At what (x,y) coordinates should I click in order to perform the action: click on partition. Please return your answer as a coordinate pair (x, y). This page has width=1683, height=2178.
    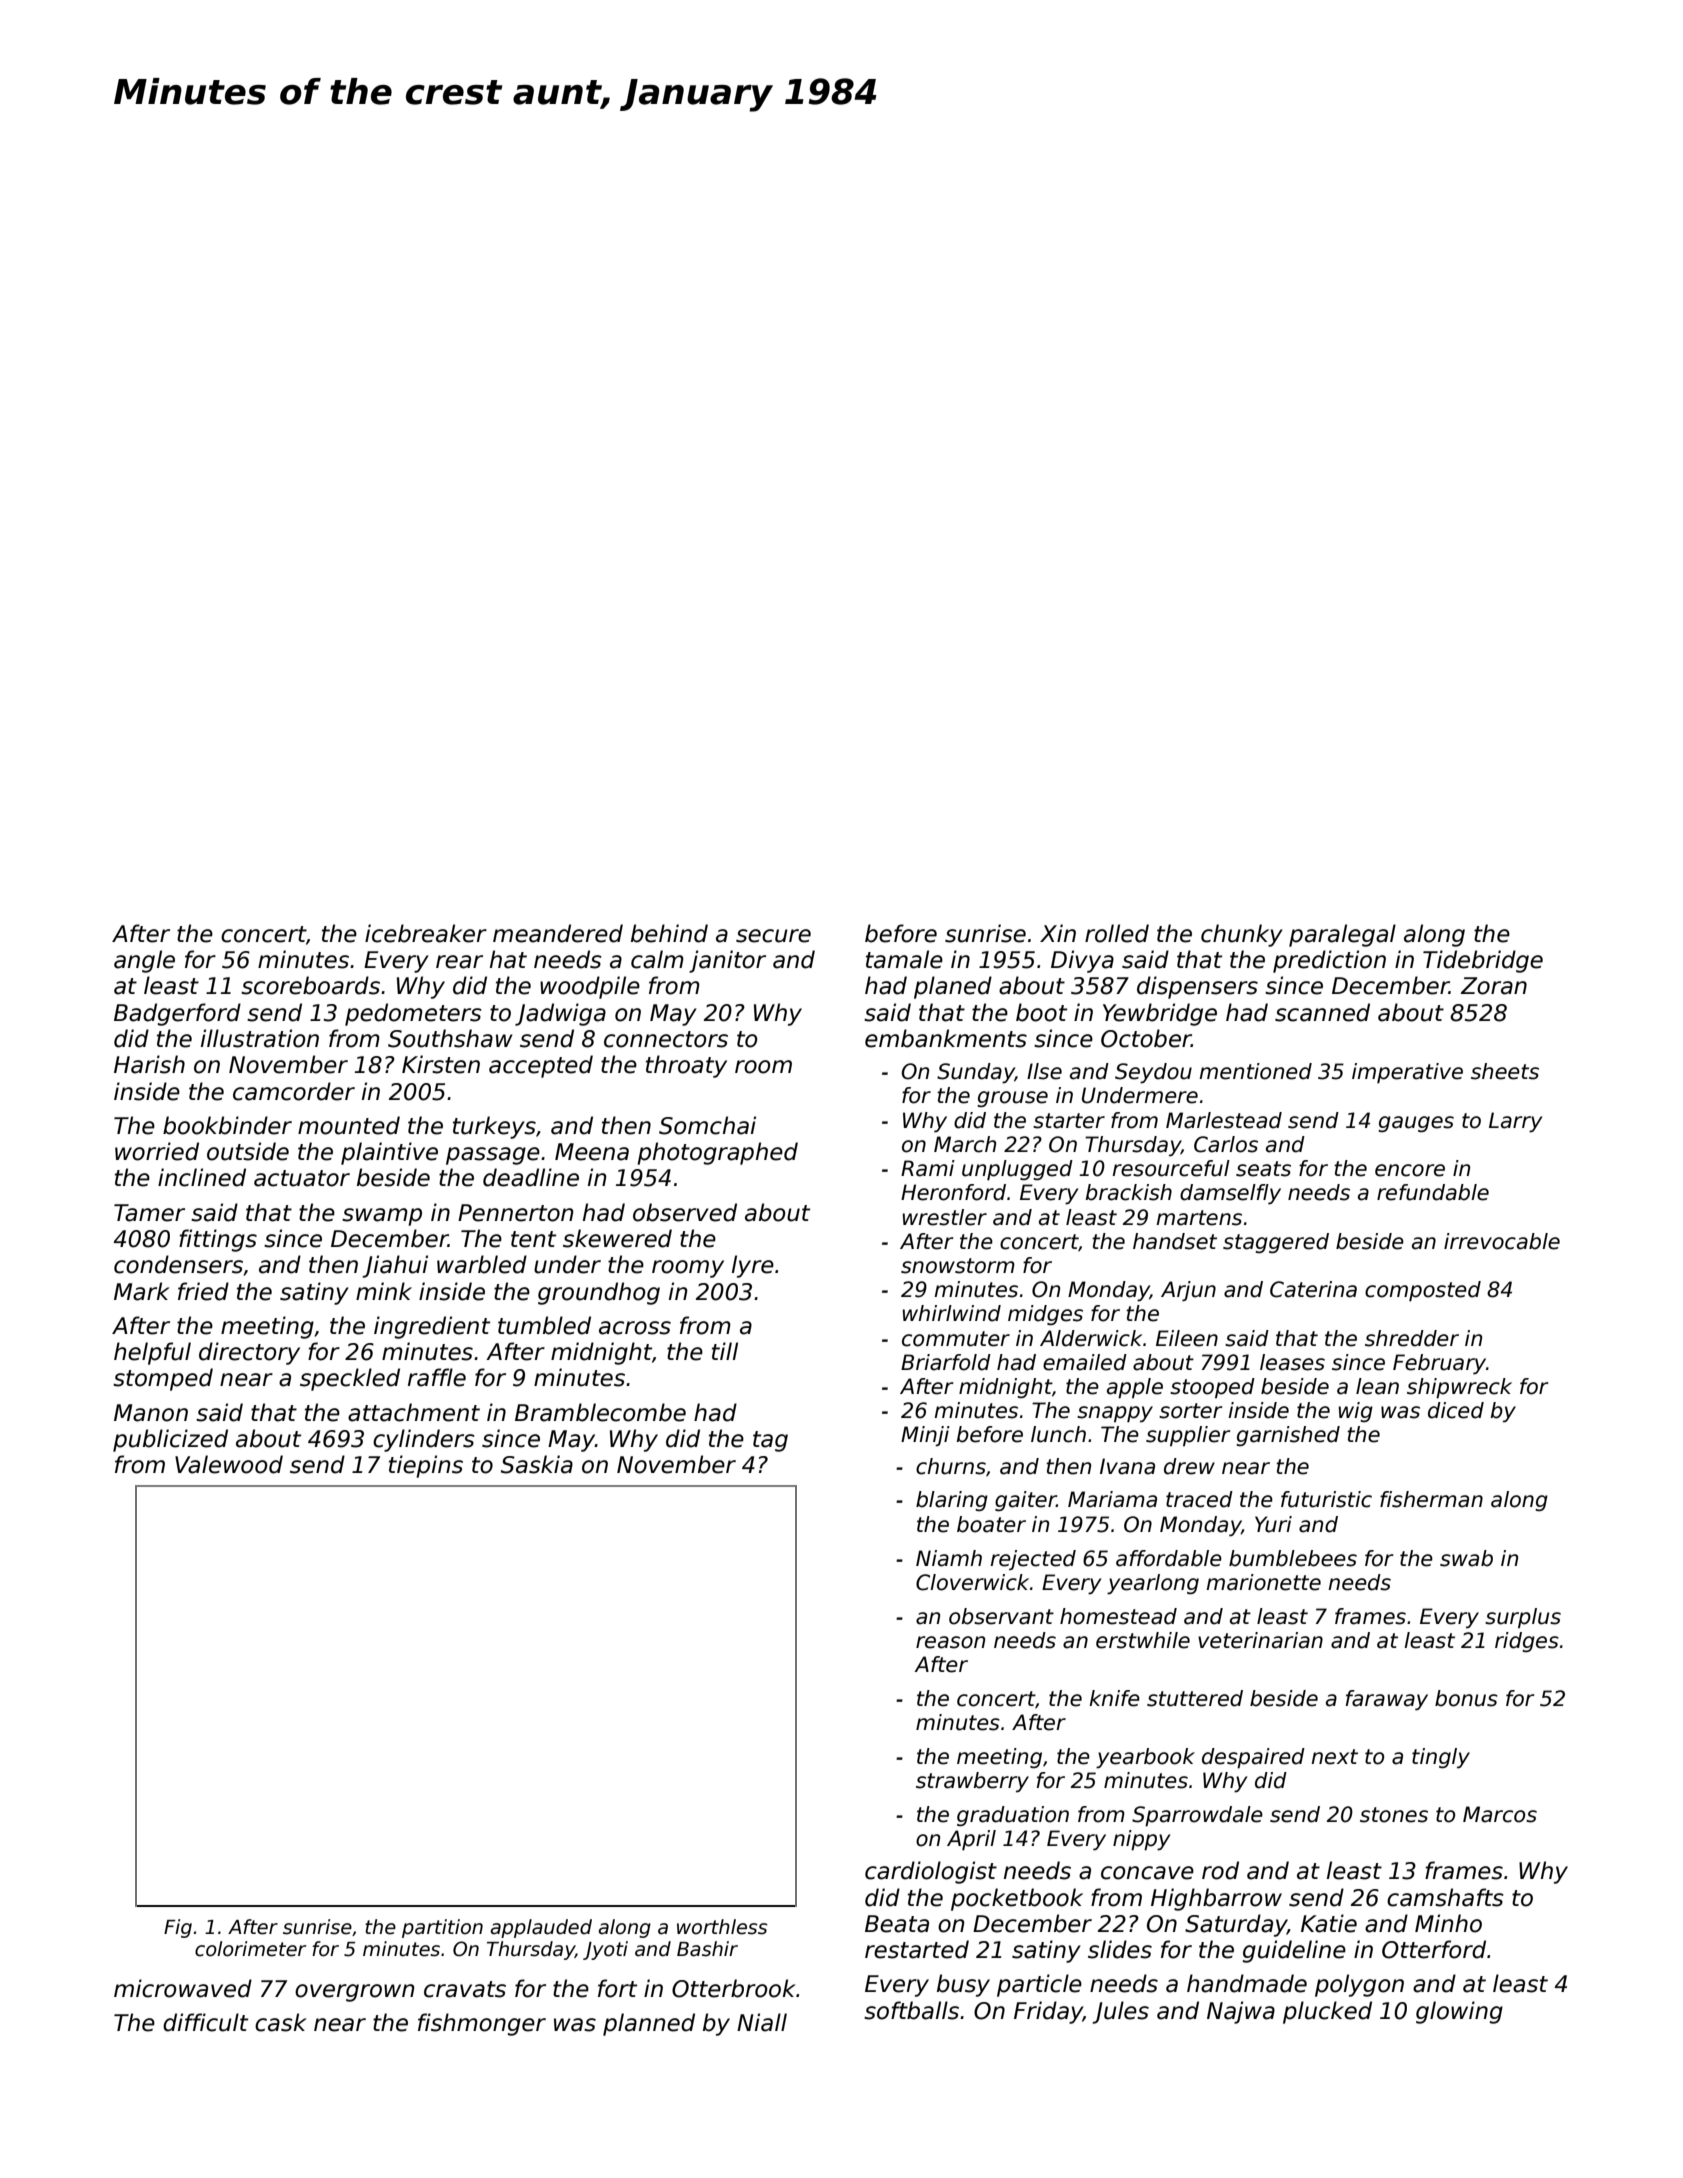
    Looking at the image, I should click on (442, 1928).
